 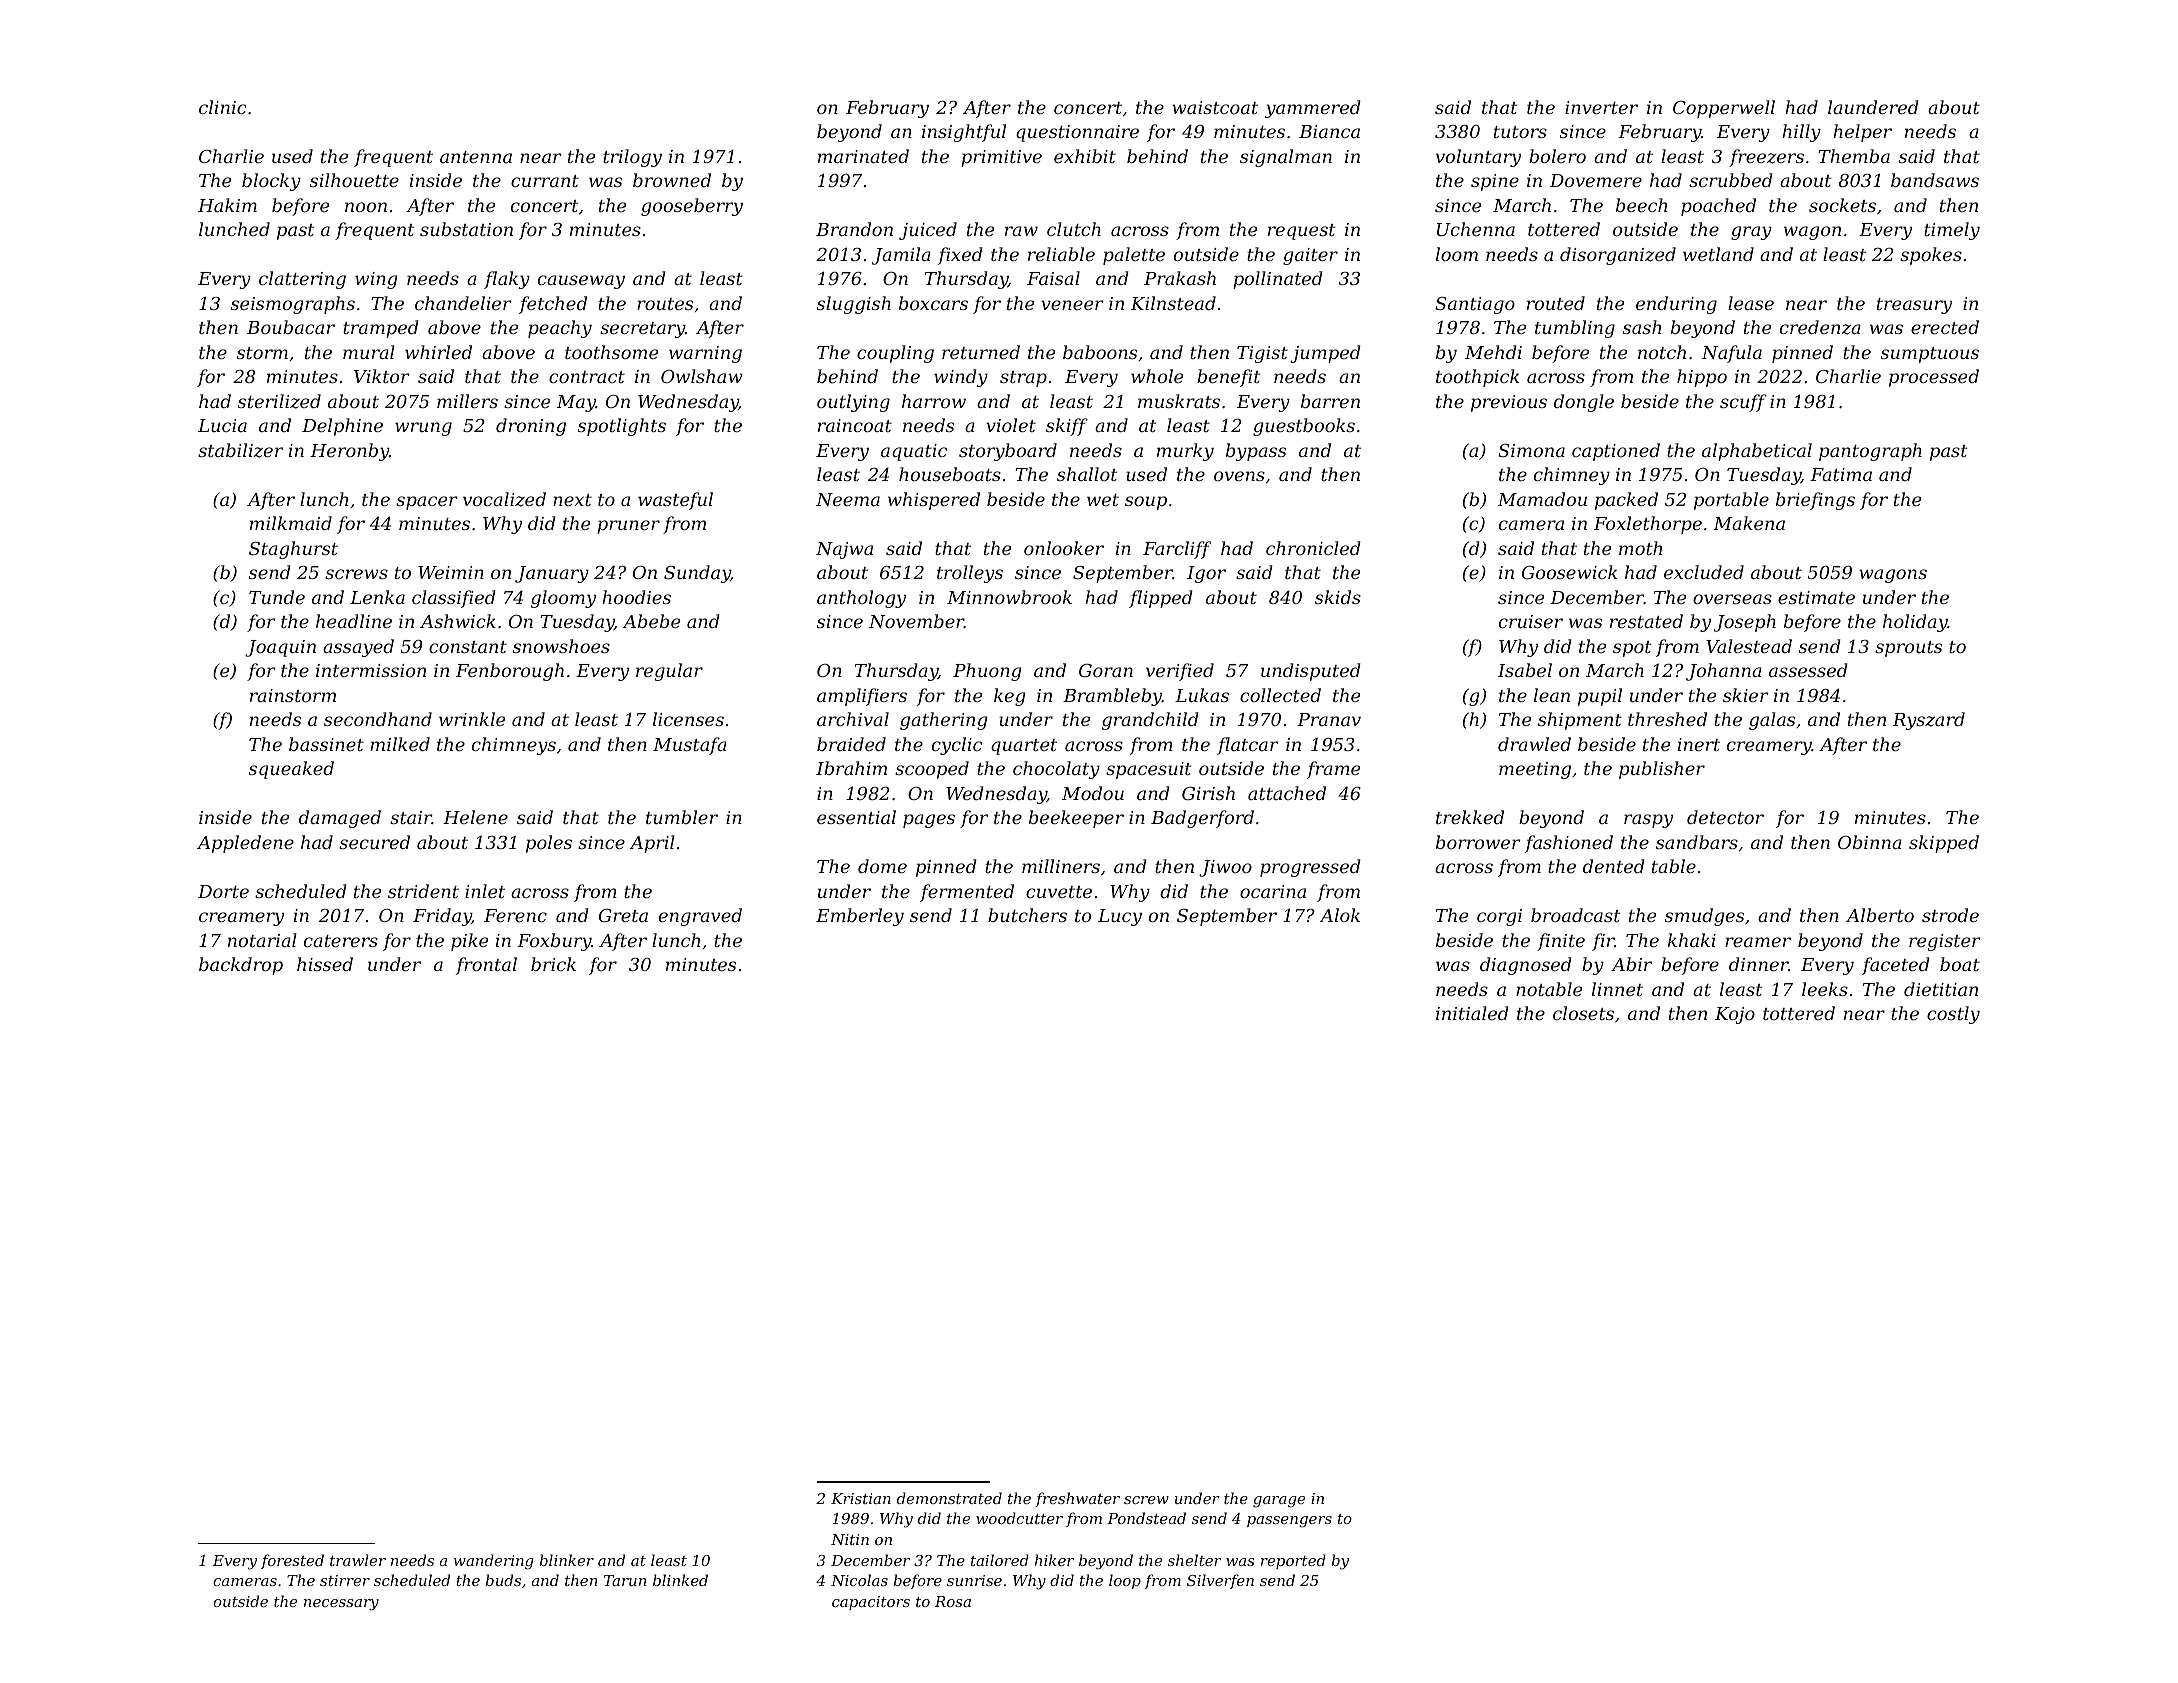 What do you see at coordinates (1472, 1013) in the screenshot?
I see `initialed` at bounding box center [1472, 1013].
